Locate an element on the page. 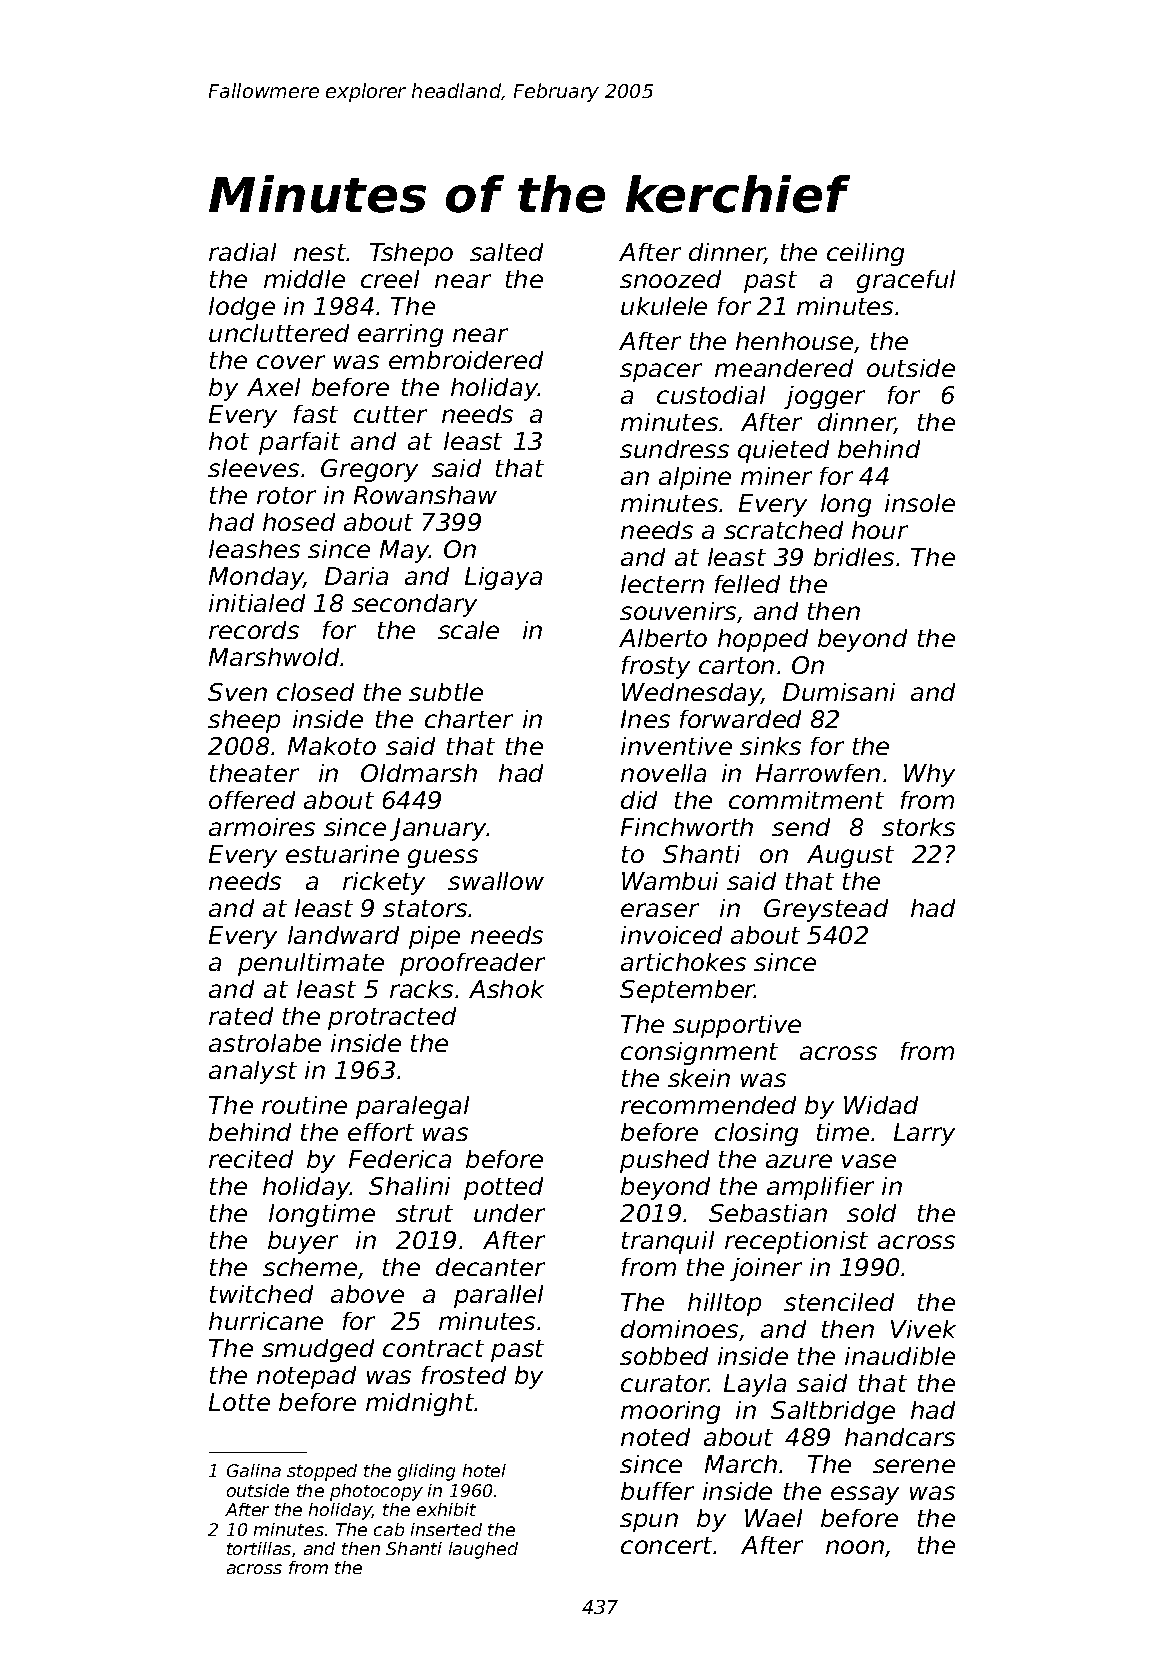 This image has width=1165, height=1654. sleeves is located at coordinates (253, 468).
